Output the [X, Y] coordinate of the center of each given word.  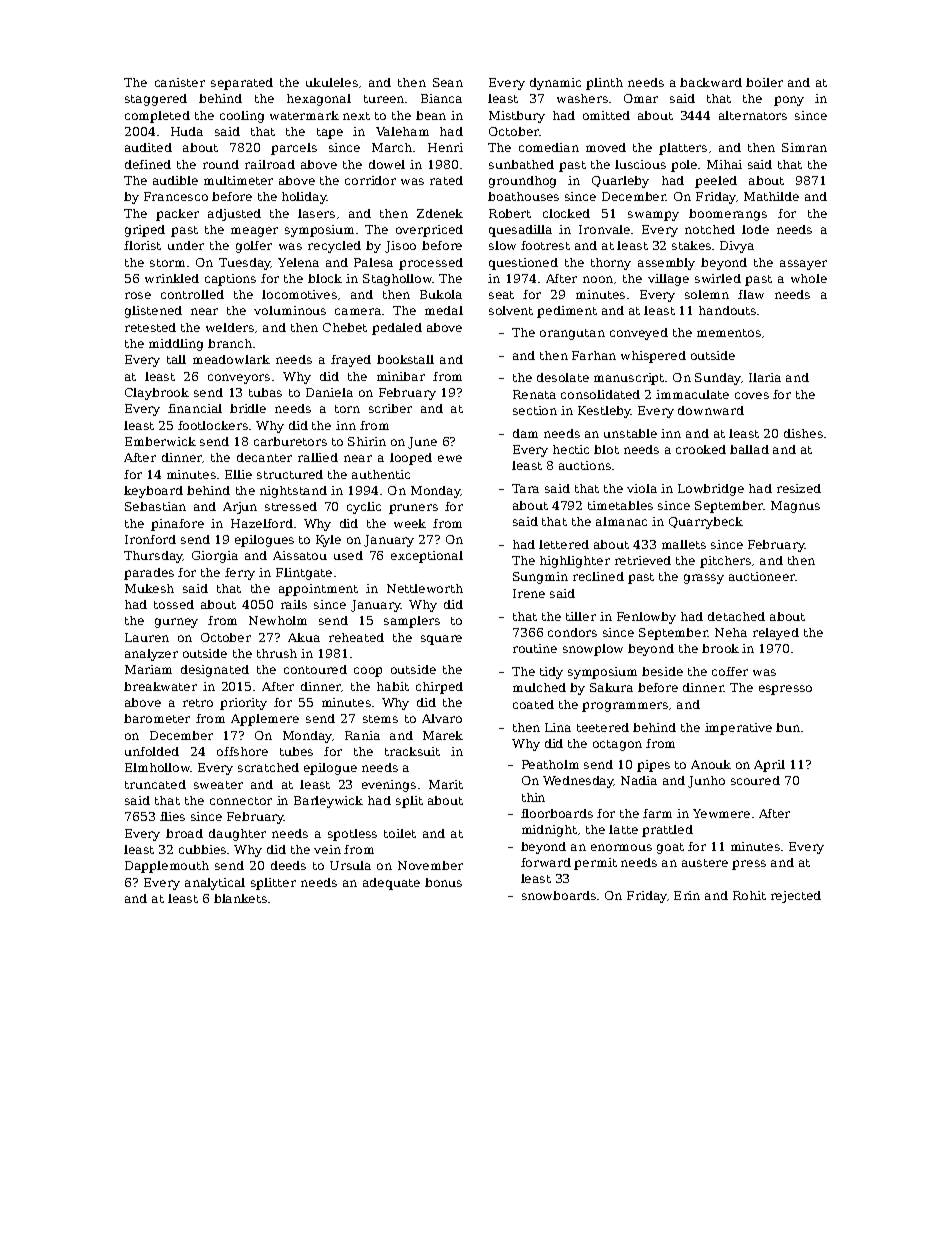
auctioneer [762, 576]
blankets [240, 898]
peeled [716, 182]
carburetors [290, 441]
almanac [621, 521]
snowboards [559, 895]
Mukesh [149, 588]
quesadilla [520, 231]
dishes [803, 433]
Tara [525, 488]
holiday [304, 198]
